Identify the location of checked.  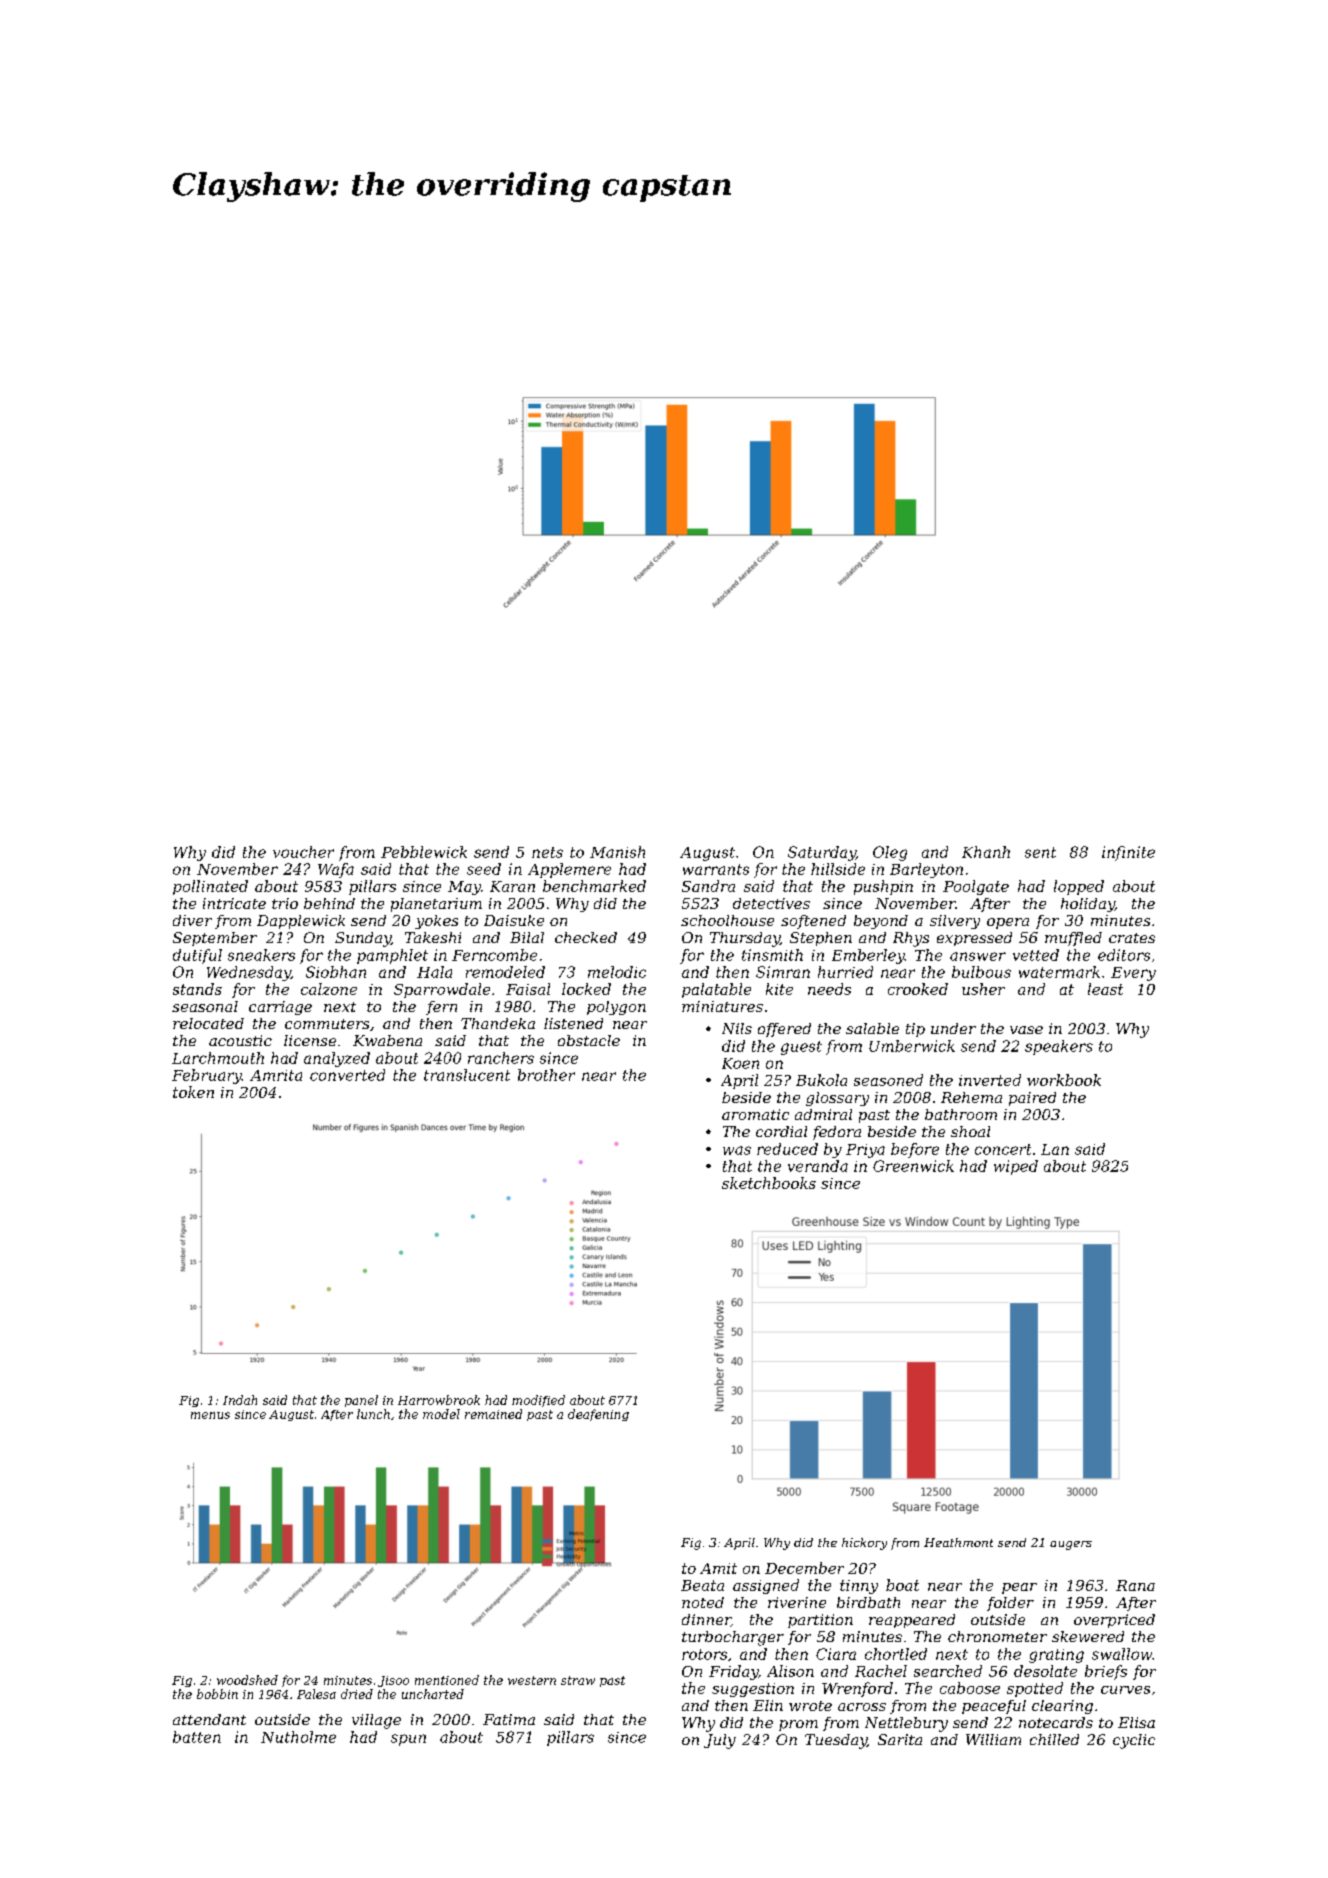
(586, 937).
